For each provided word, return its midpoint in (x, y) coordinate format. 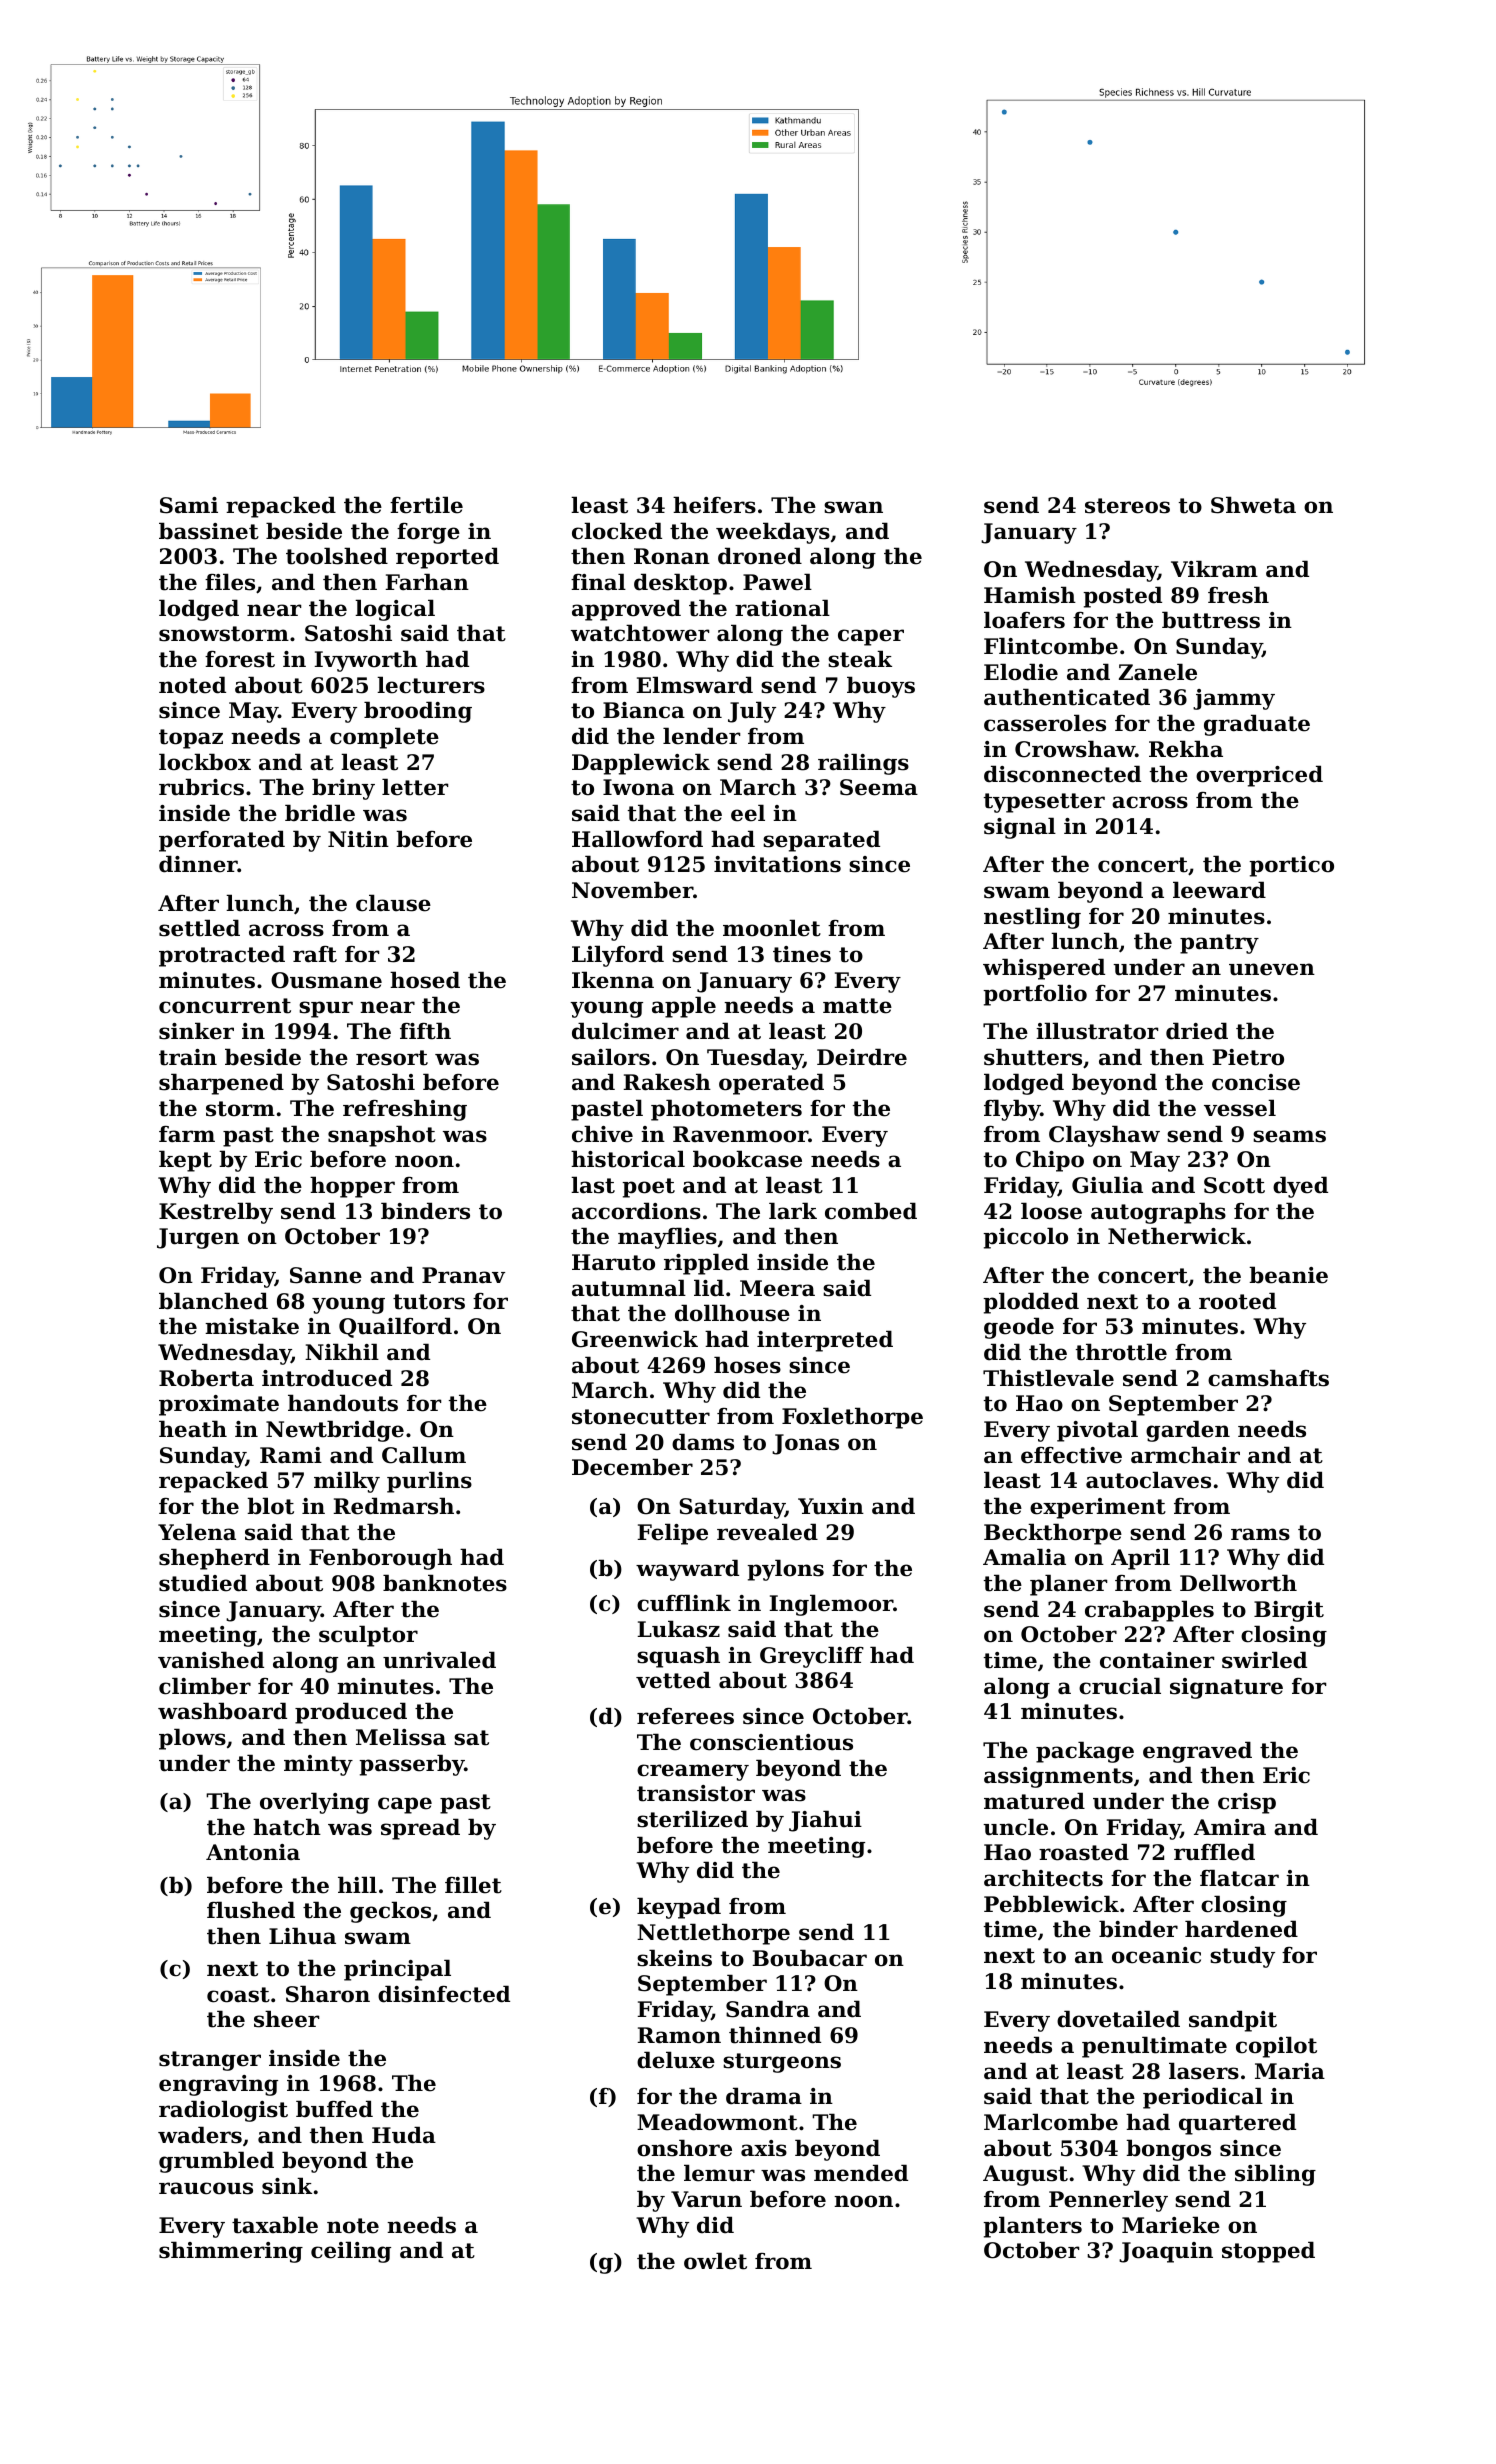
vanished (211, 1660)
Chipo (1050, 1161)
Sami (189, 505)
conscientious (771, 1742)
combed (871, 1211)
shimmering (231, 2252)
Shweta (1253, 505)
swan (853, 507)
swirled (1264, 1660)
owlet (715, 2261)
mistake (252, 1326)
